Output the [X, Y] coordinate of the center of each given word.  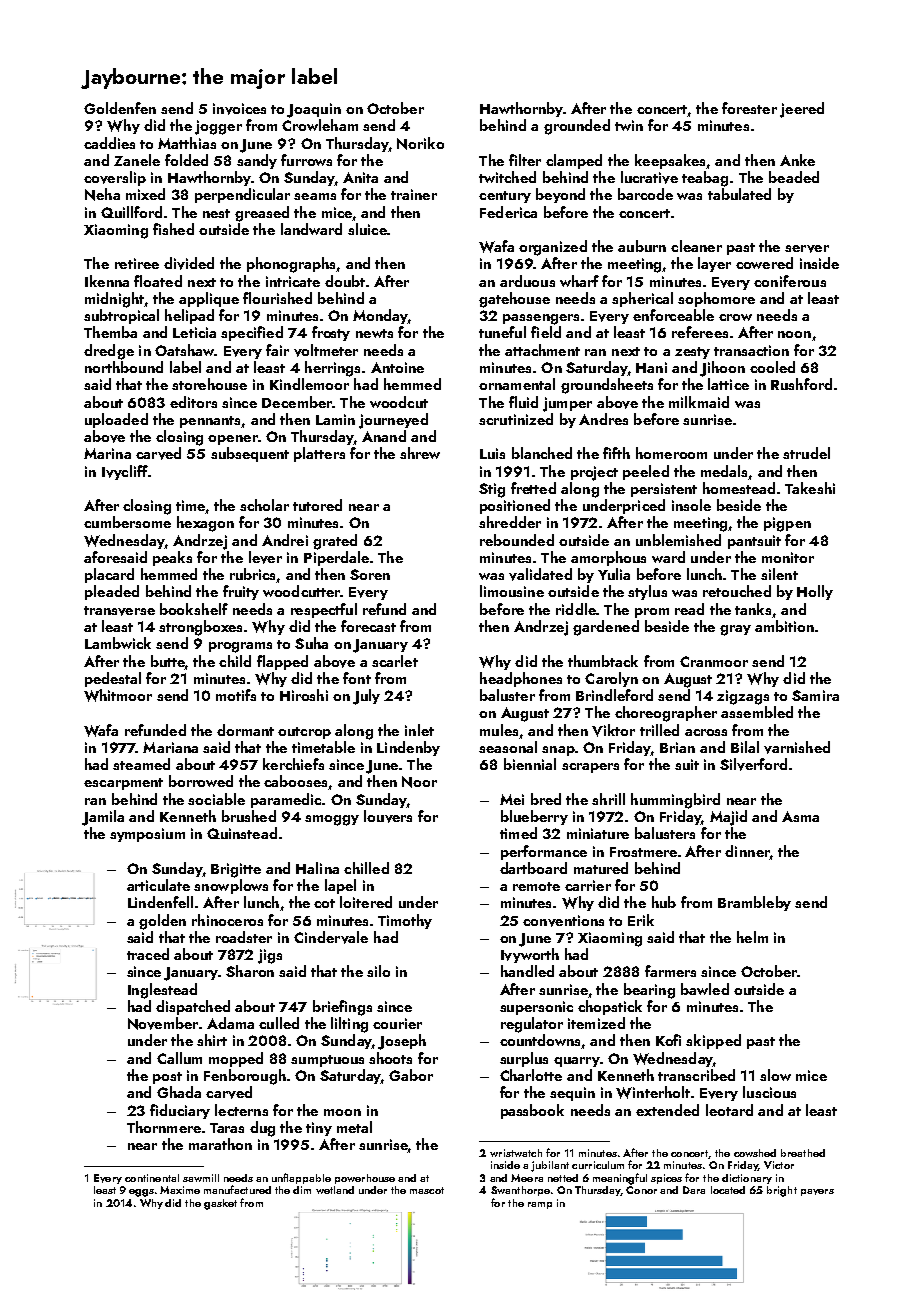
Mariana [170, 747]
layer [714, 264]
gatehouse [514, 300]
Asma [800, 816]
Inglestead [162, 991]
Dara [694, 1190]
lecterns [241, 1110]
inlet [419, 730]
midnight [114, 300]
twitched [507, 177]
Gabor [411, 1075]
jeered [802, 110]
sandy [257, 161]
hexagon [205, 524]
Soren [370, 574]
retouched [737, 591]
